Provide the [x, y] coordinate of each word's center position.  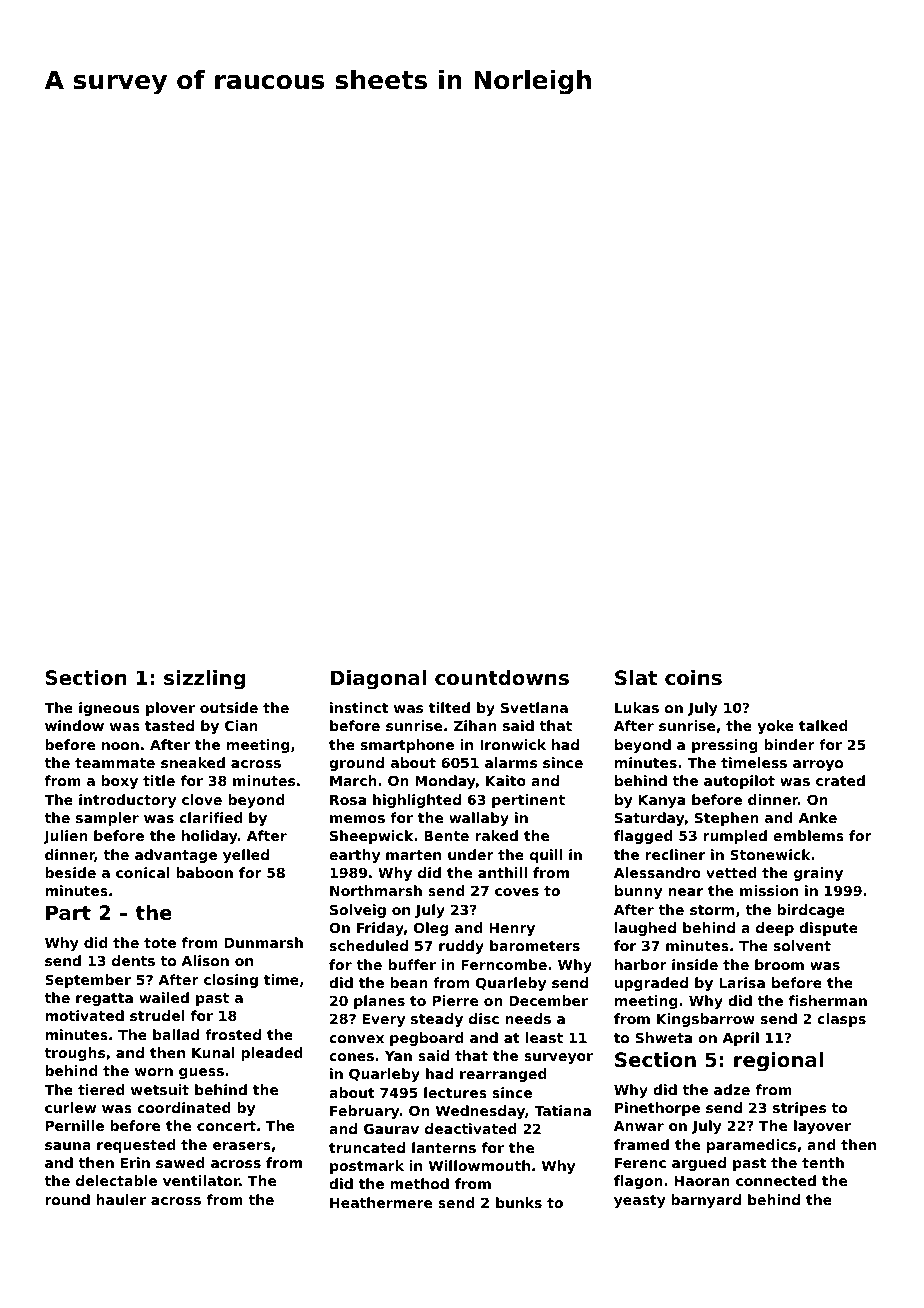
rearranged [503, 1075]
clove [202, 799]
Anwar [639, 1126]
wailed [164, 997]
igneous [109, 709]
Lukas [637, 707]
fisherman [828, 1000]
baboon [204, 872]
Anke [817, 817]
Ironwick [513, 744]
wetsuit [160, 1089]
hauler [121, 1199]
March [353, 780]
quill [546, 856]
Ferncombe [504, 964]
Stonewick [770, 854]
